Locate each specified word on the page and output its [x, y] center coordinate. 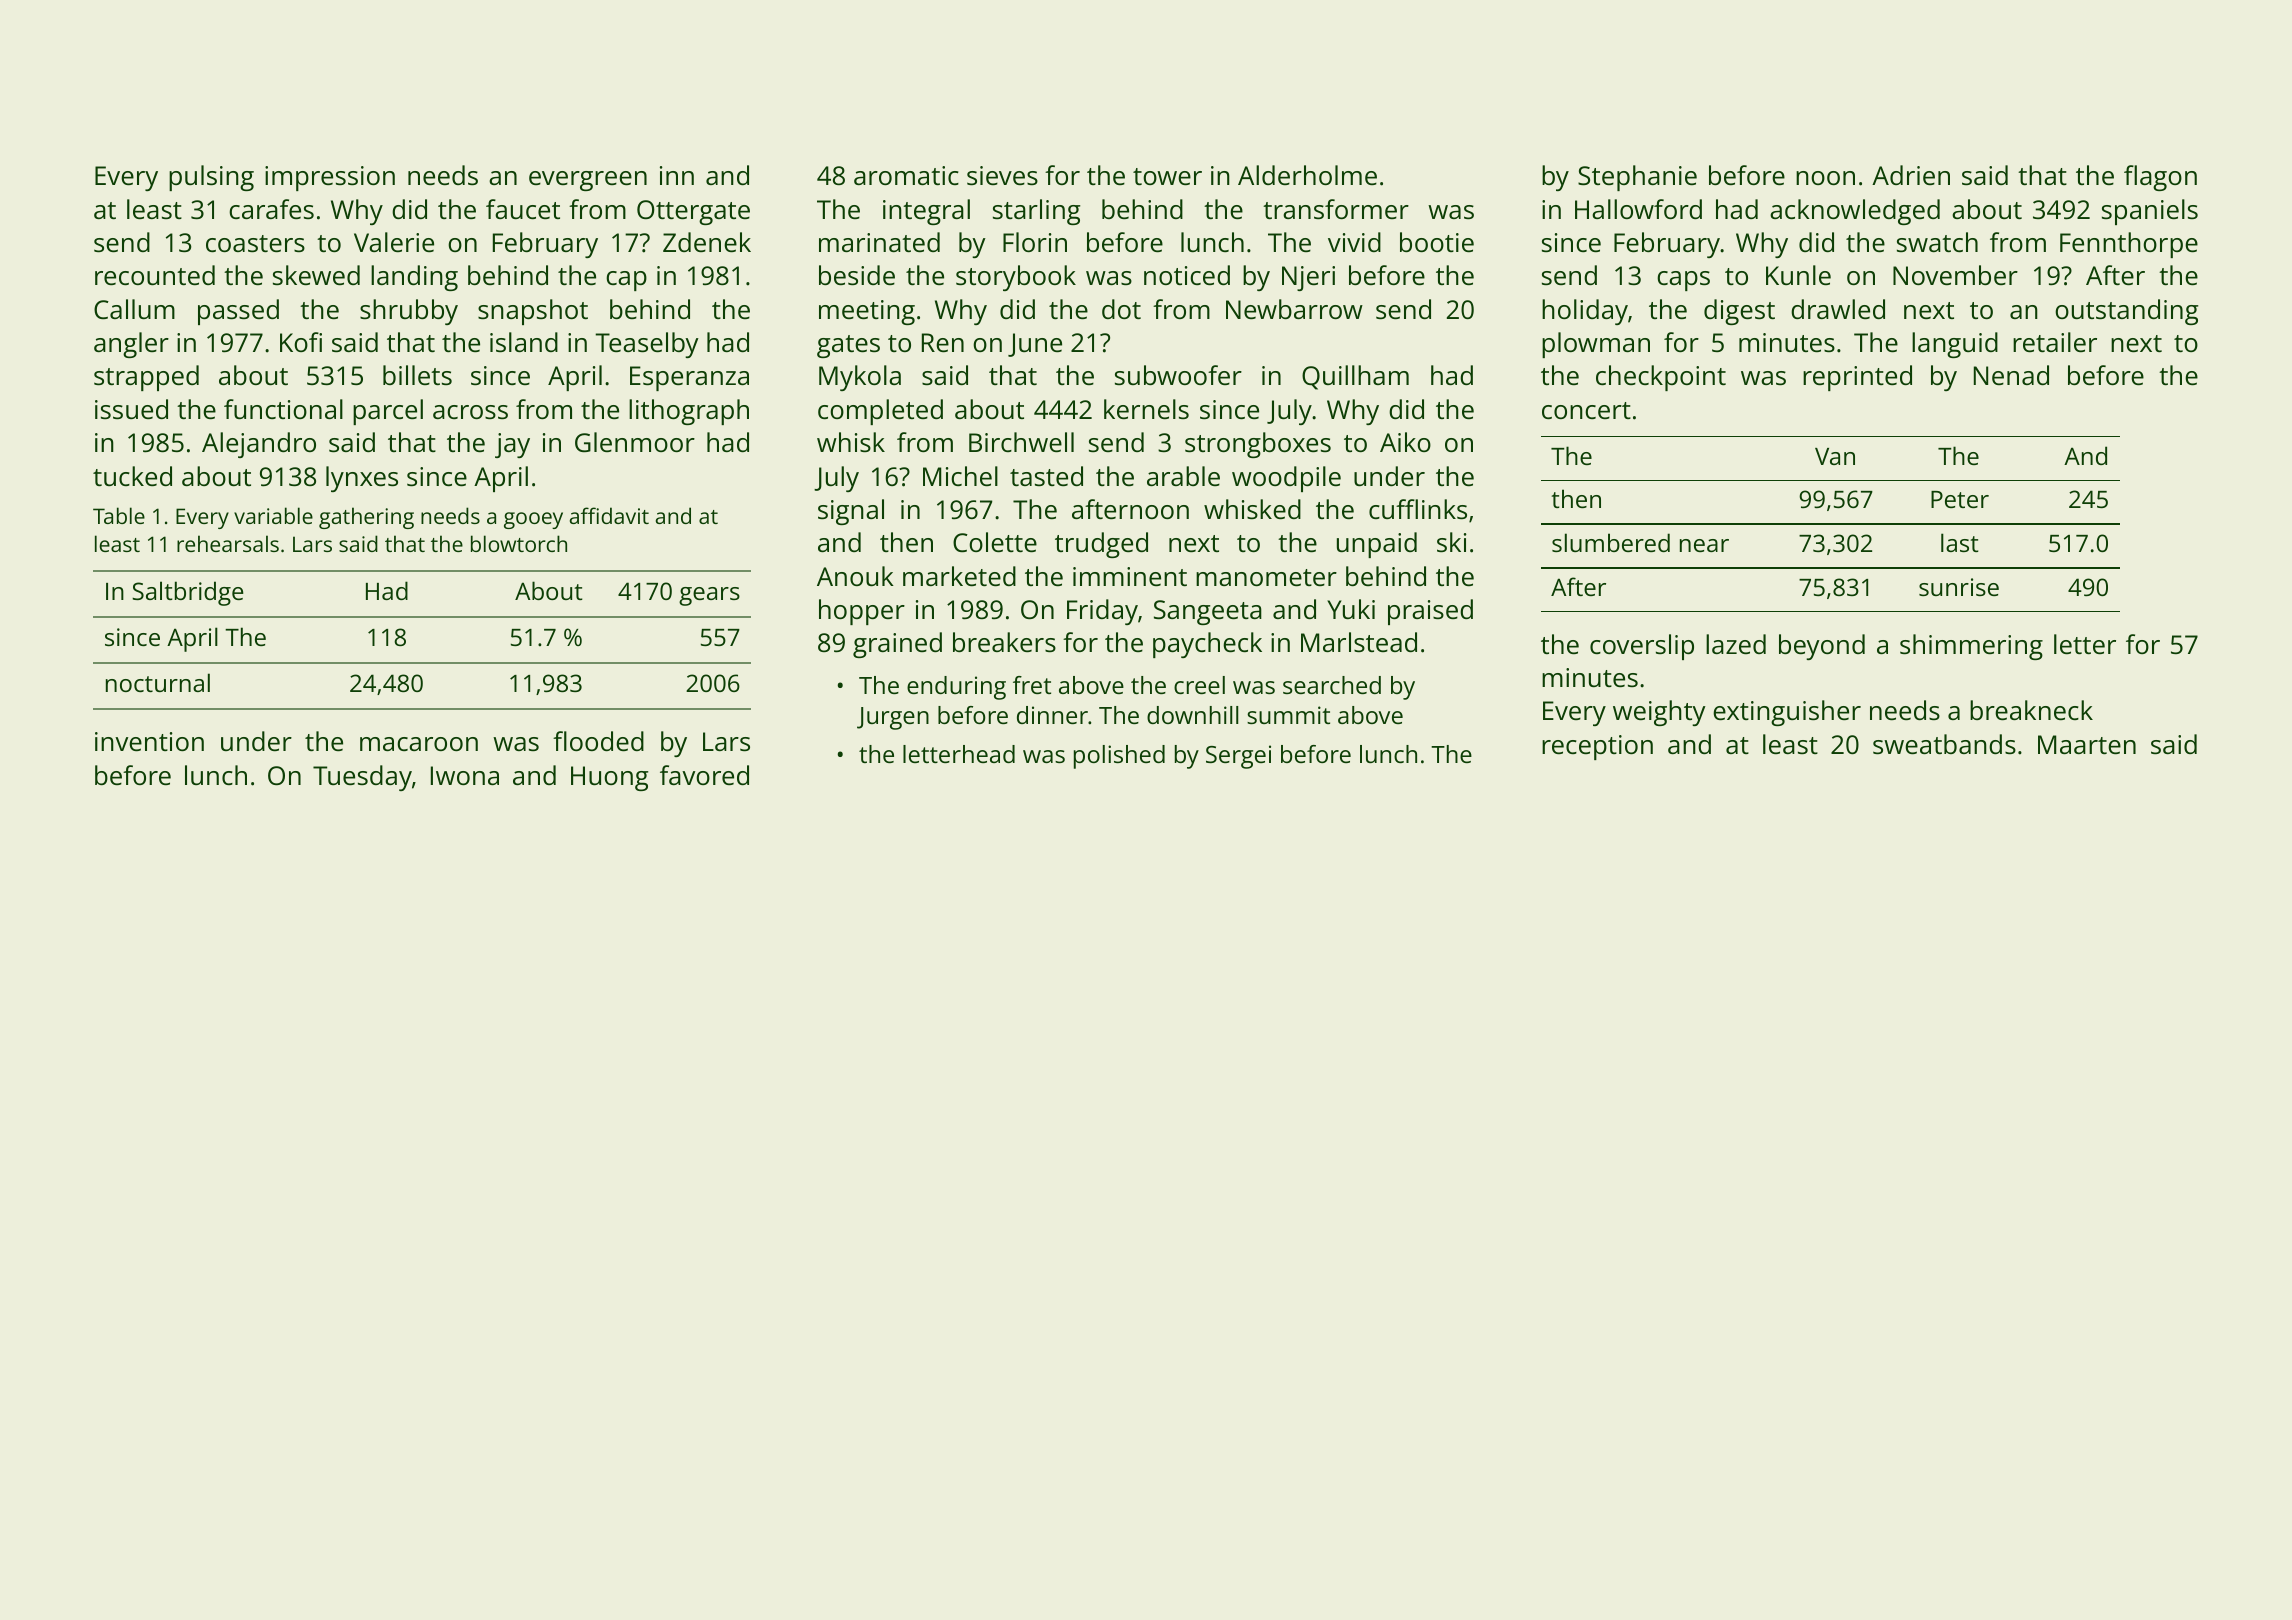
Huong [609, 778]
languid [1955, 345]
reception [1597, 747]
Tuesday [362, 778]
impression [330, 178]
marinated [879, 242]
